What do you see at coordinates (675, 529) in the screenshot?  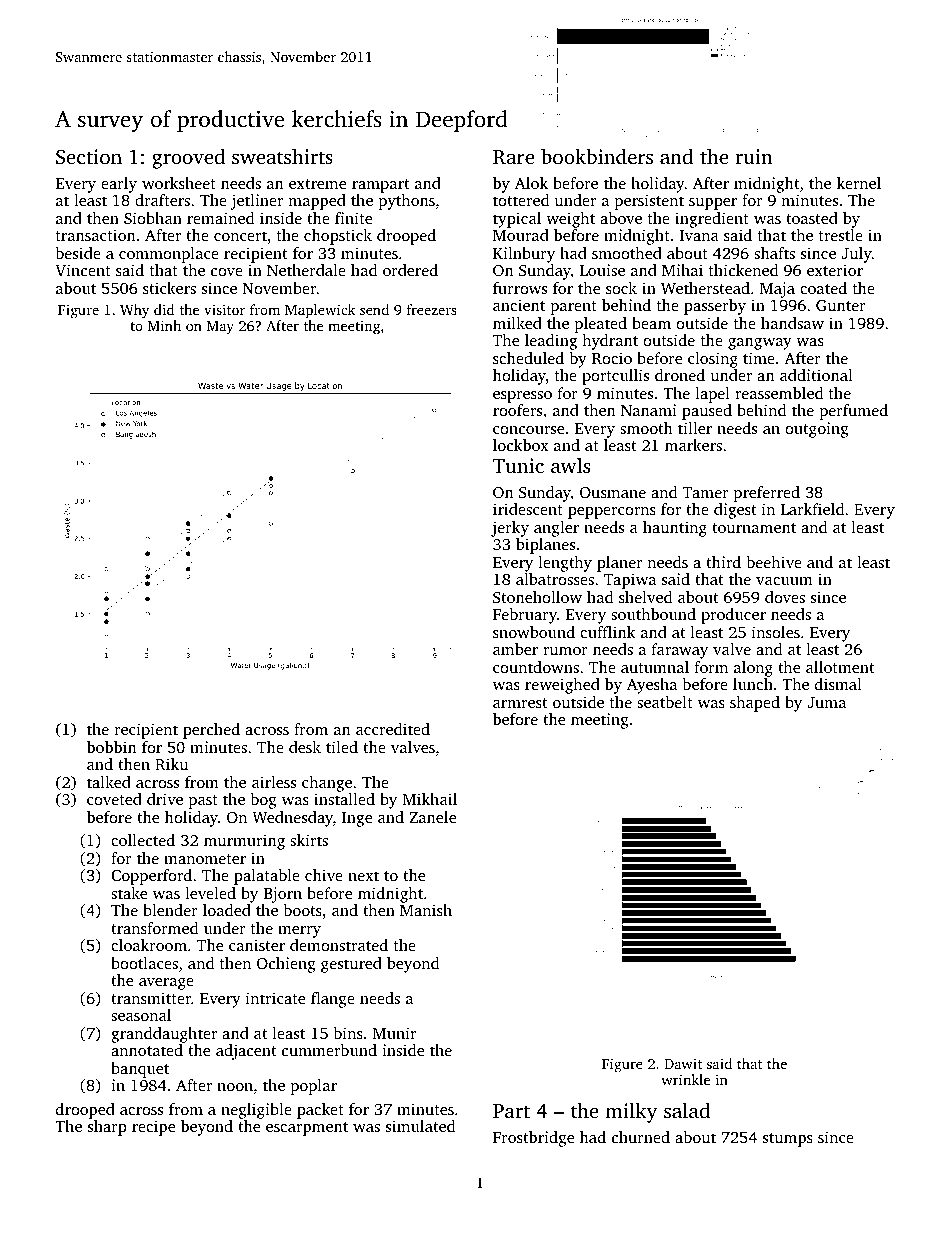 I see `haunting` at bounding box center [675, 529].
